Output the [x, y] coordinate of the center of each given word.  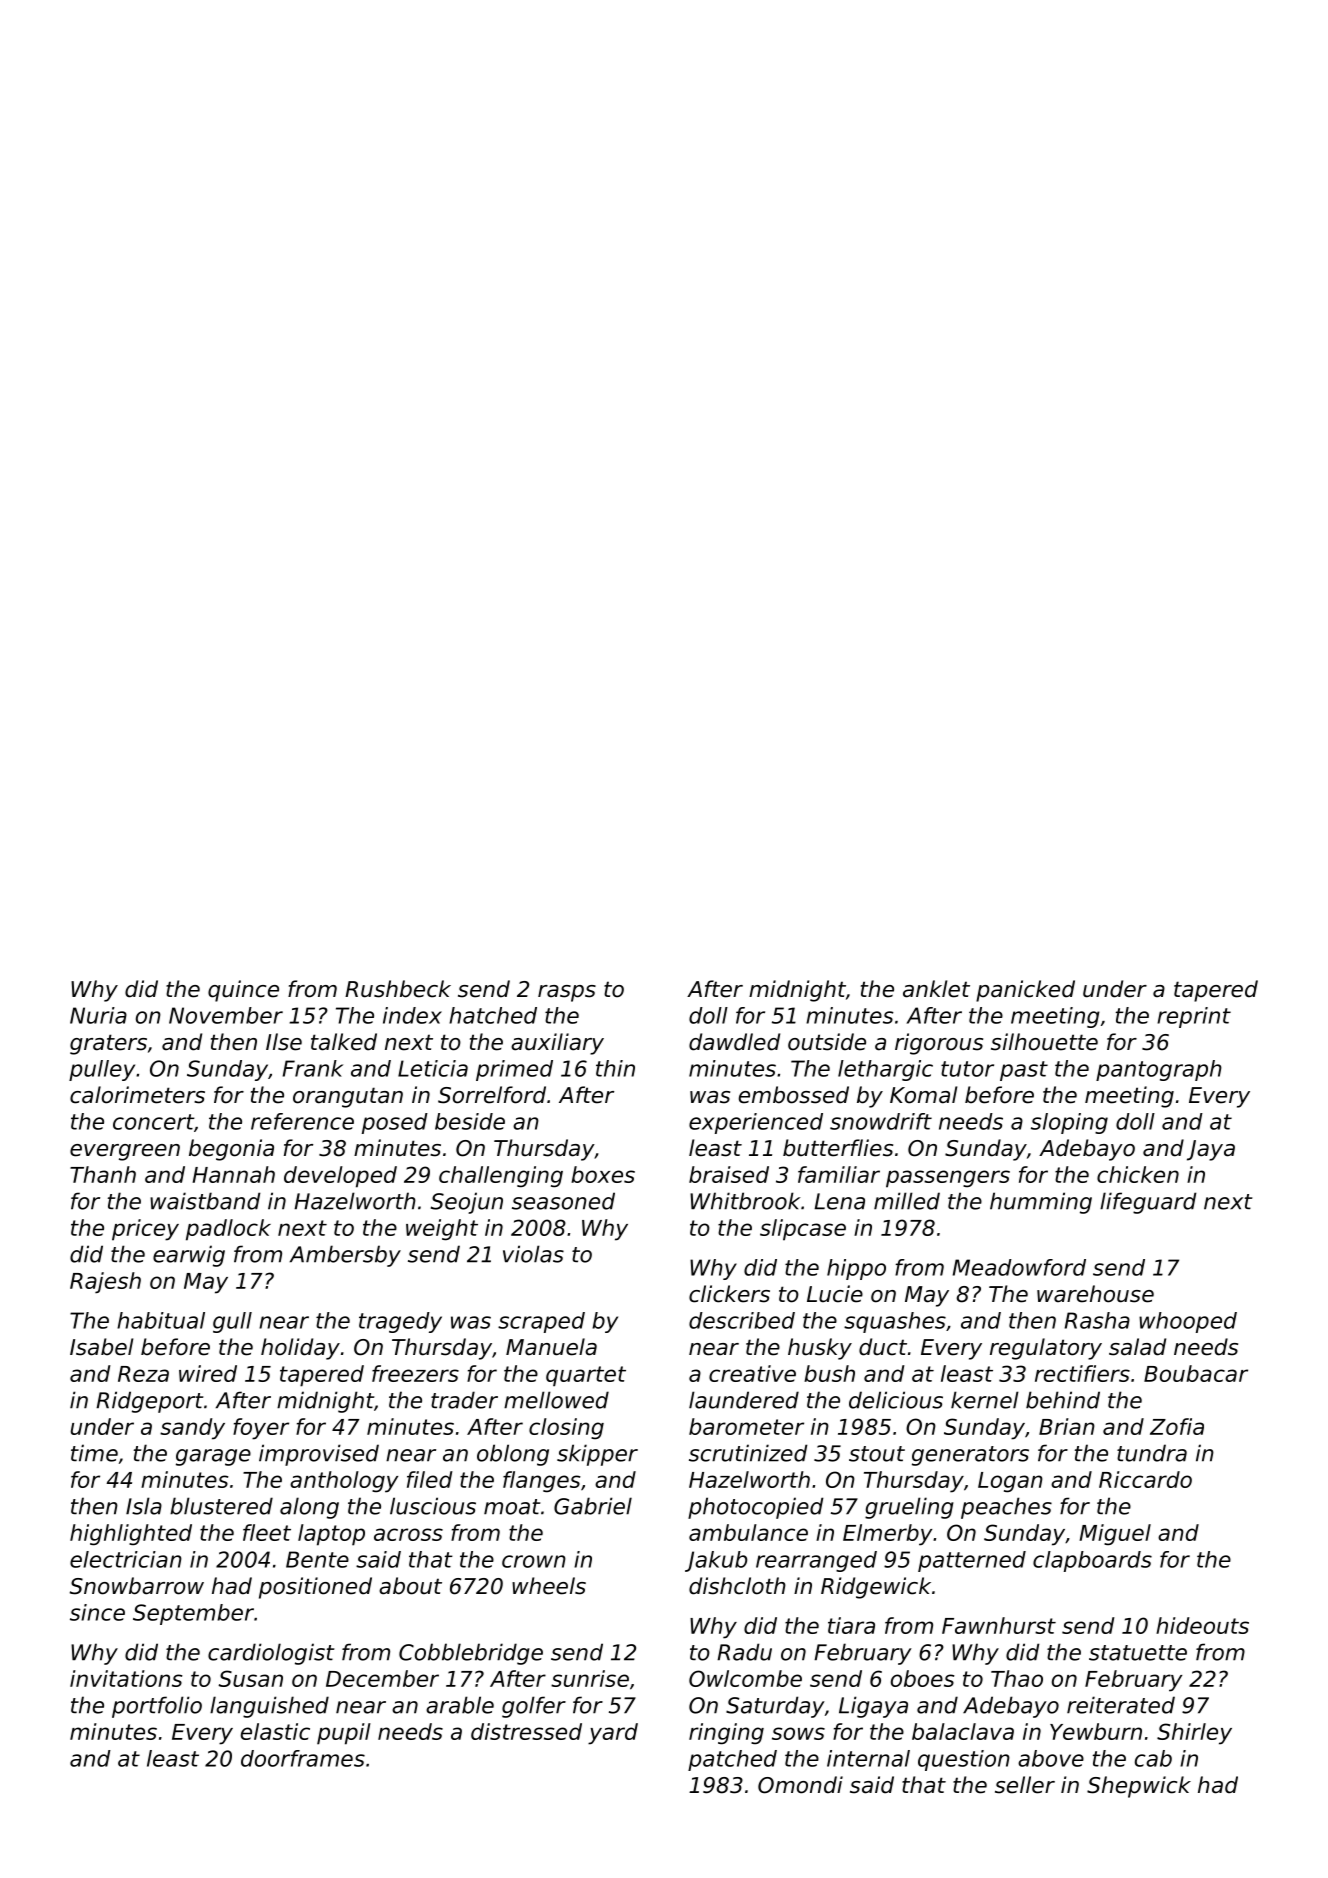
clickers [729, 1294]
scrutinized [748, 1453]
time [94, 1453]
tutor [967, 1069]
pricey [145, 1230]
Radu [744, 1652]
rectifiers [1082, 1373]
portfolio [157, 1707]
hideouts [1202, 1625]
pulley [102, 1070]
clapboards [1092, 1561]
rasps [567, 993]
